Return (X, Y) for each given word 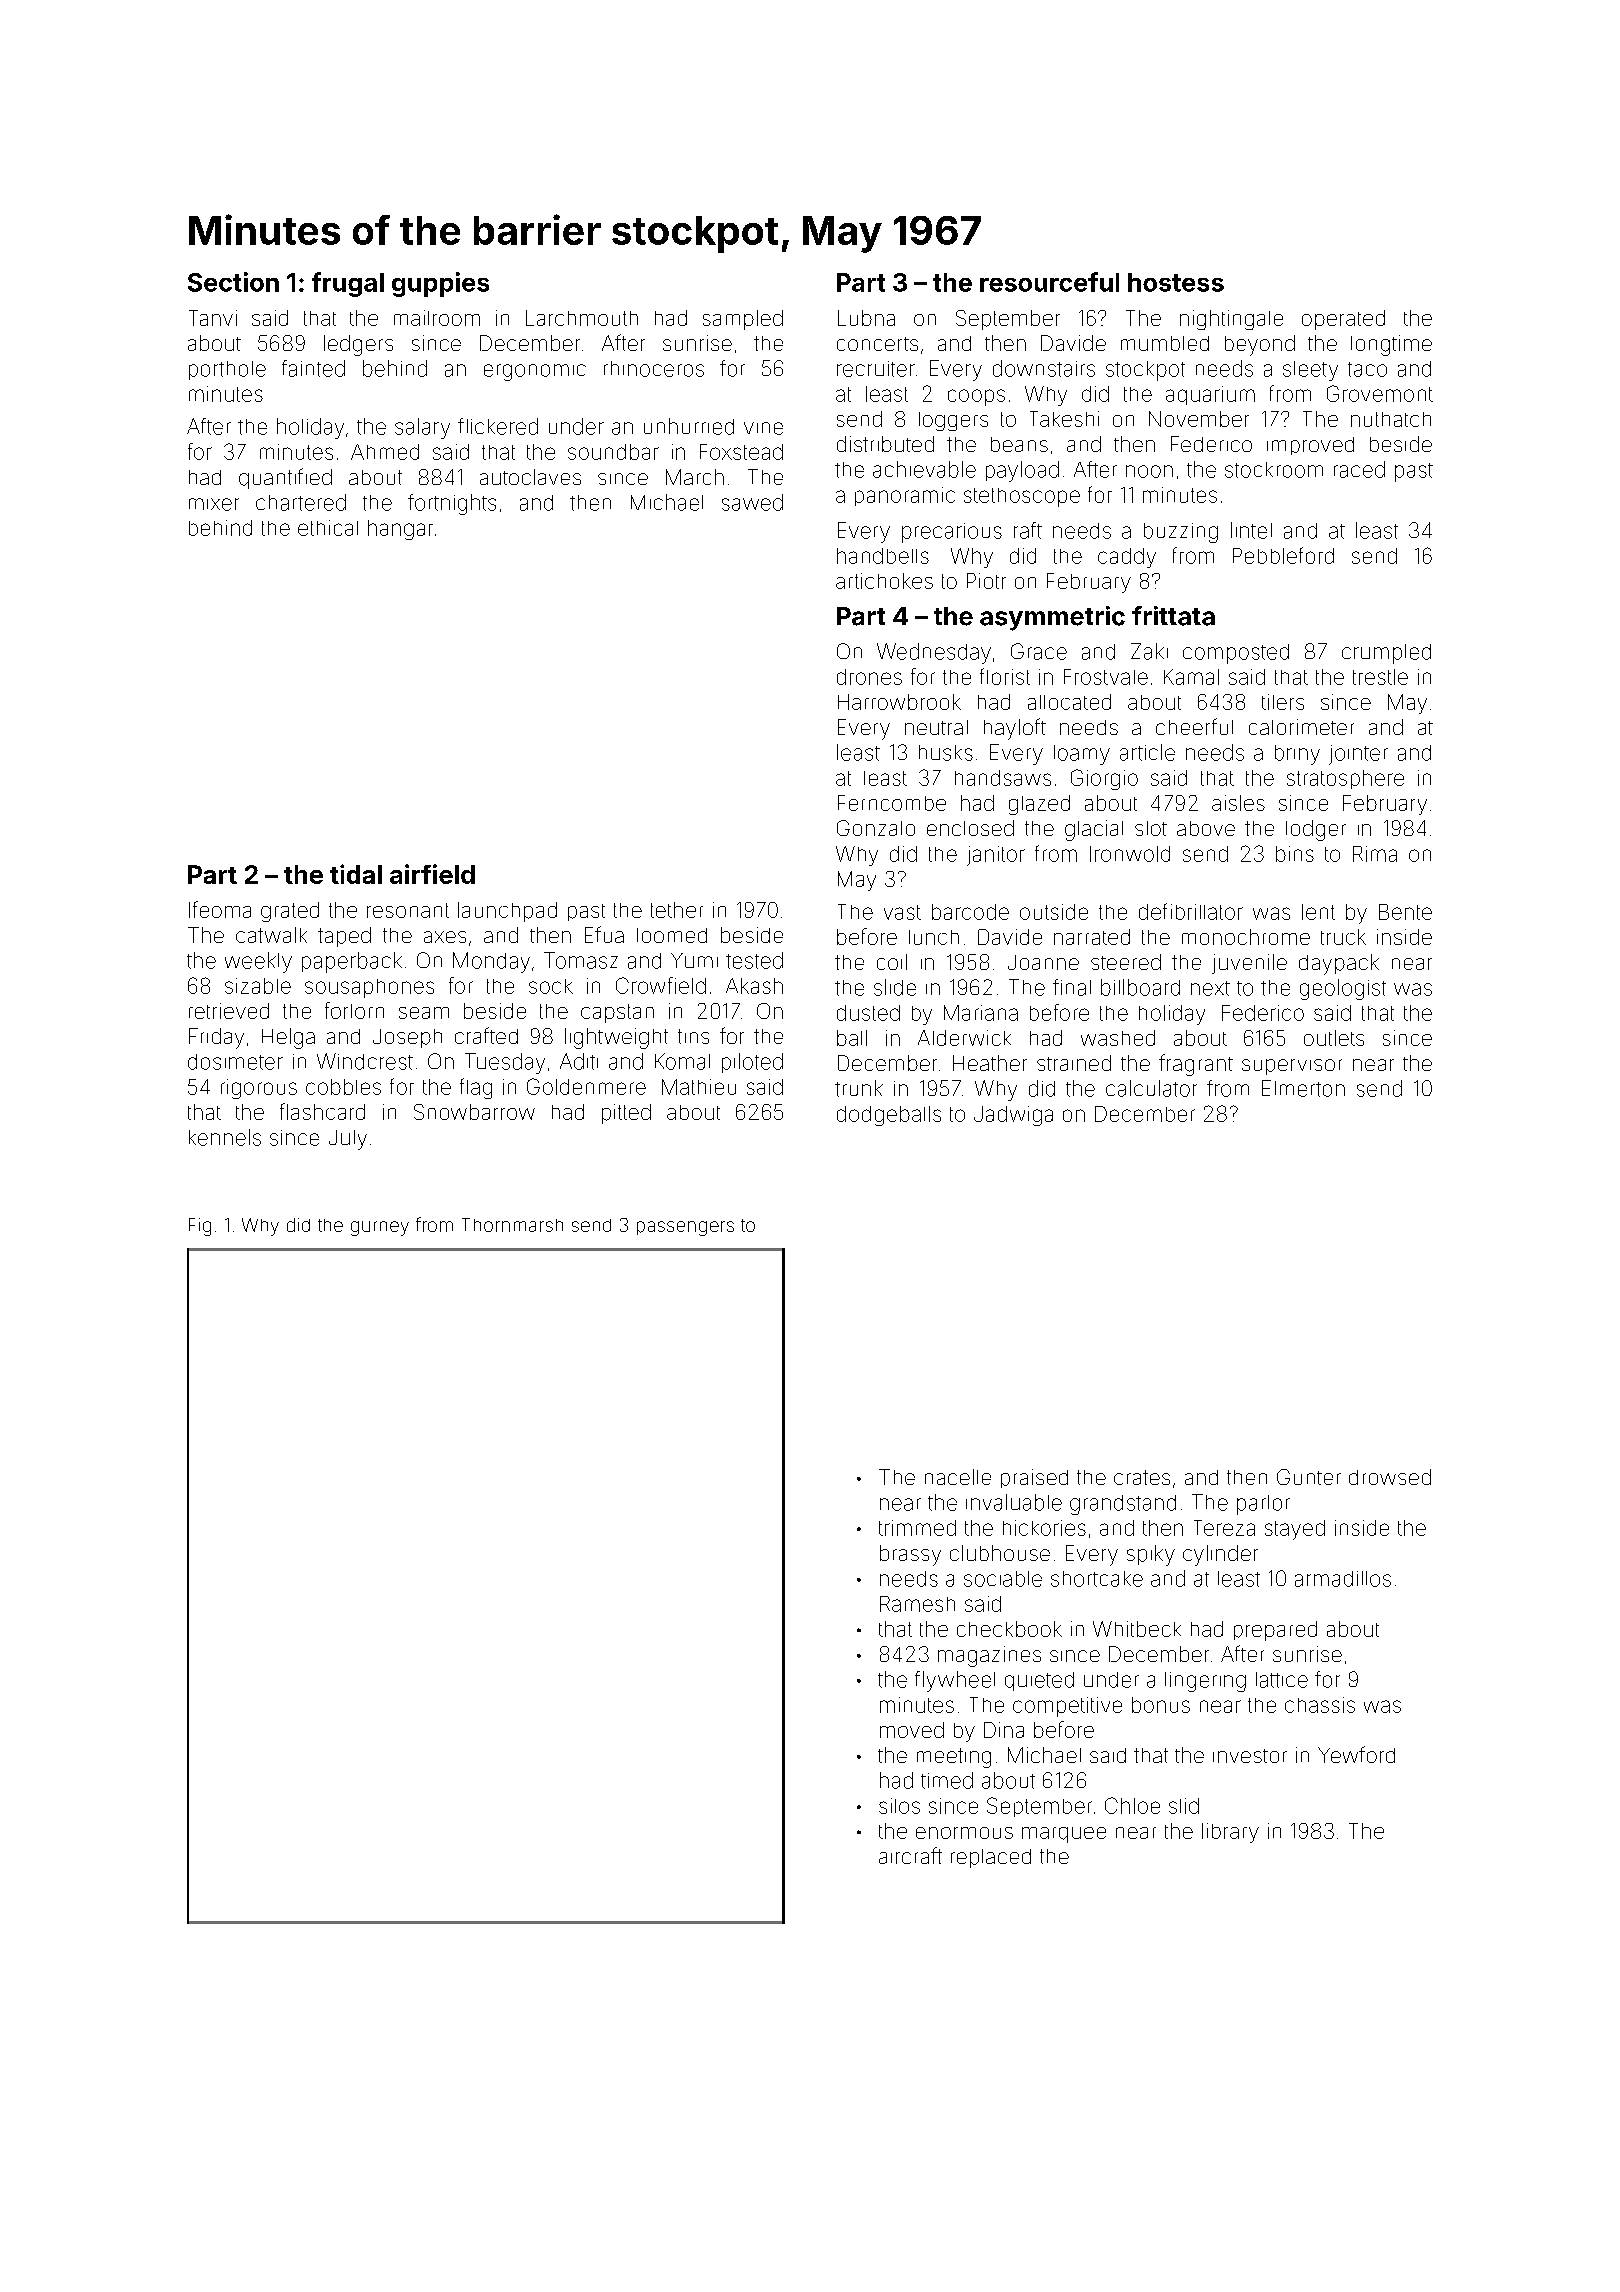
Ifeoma (220, 909)
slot (1151, 828)
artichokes (884, 581)
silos (899, 1806)
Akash (754, 986)
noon (1149, 471)
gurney (380, 1228)
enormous (964, 1833)
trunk (859, 1088)
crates (1142, 1477)
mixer (214, 504)
